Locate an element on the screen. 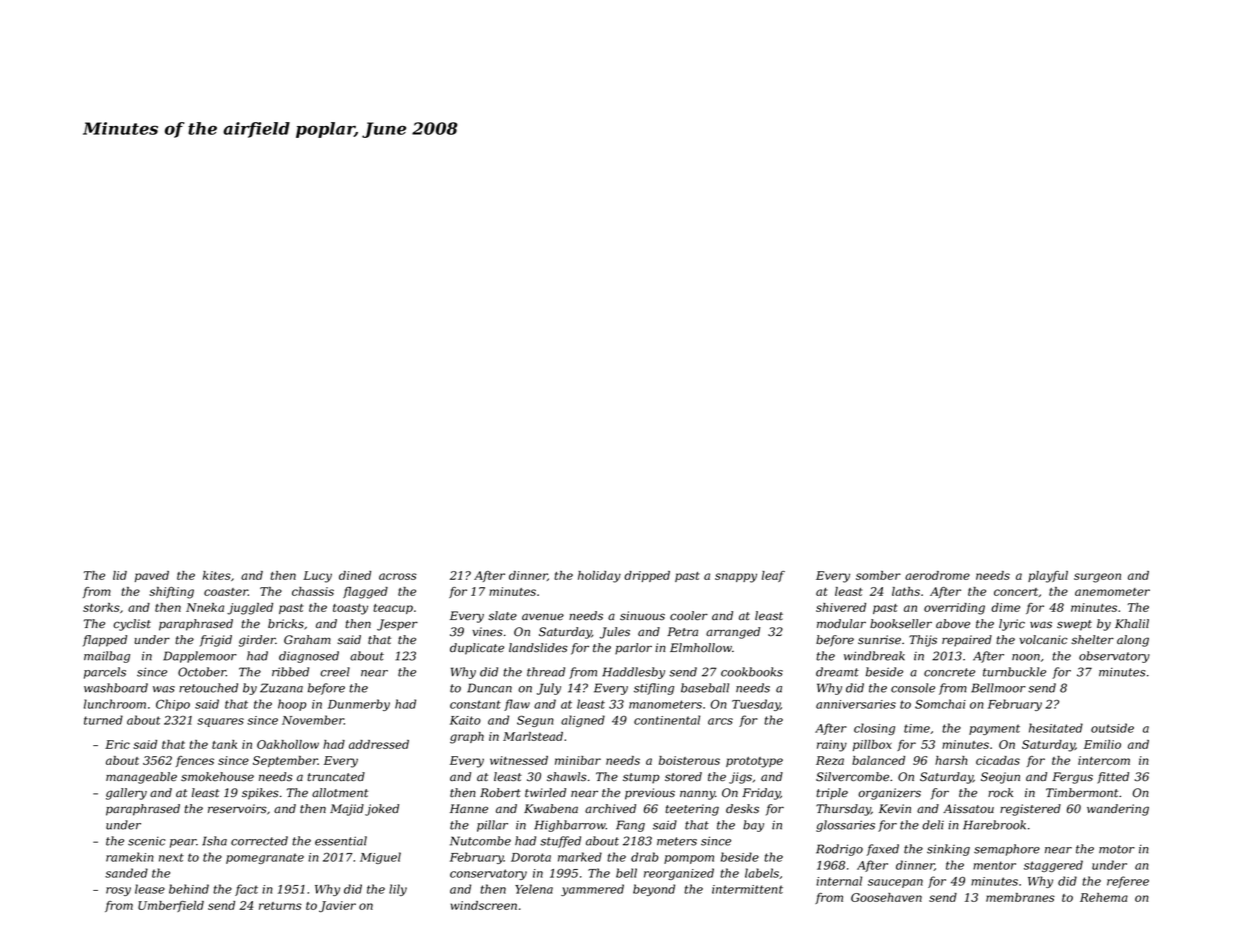 The image size is (1233, 952). somber is located at coordinates (878, 575).
